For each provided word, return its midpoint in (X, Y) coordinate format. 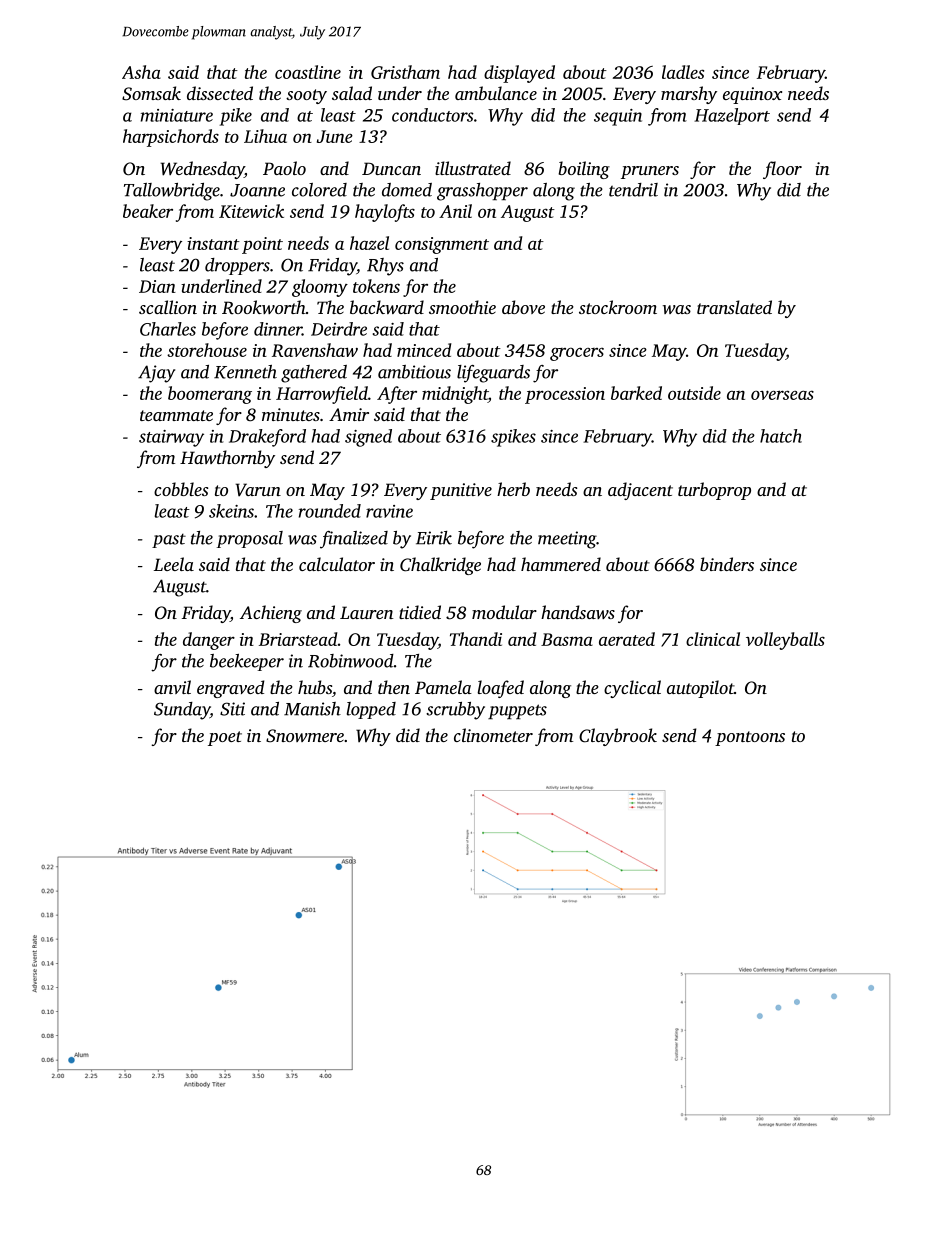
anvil (172, 687)
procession (565, 395)
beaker (148, 211)
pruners (650, 172)
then (394, 687)
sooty (306, 96)
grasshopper (482, 192)
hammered (561, 564)
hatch (781, 436)
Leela (174, 564)
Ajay (156, 374)
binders (727, 564)
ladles (683, 72)
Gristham (405, 72)
